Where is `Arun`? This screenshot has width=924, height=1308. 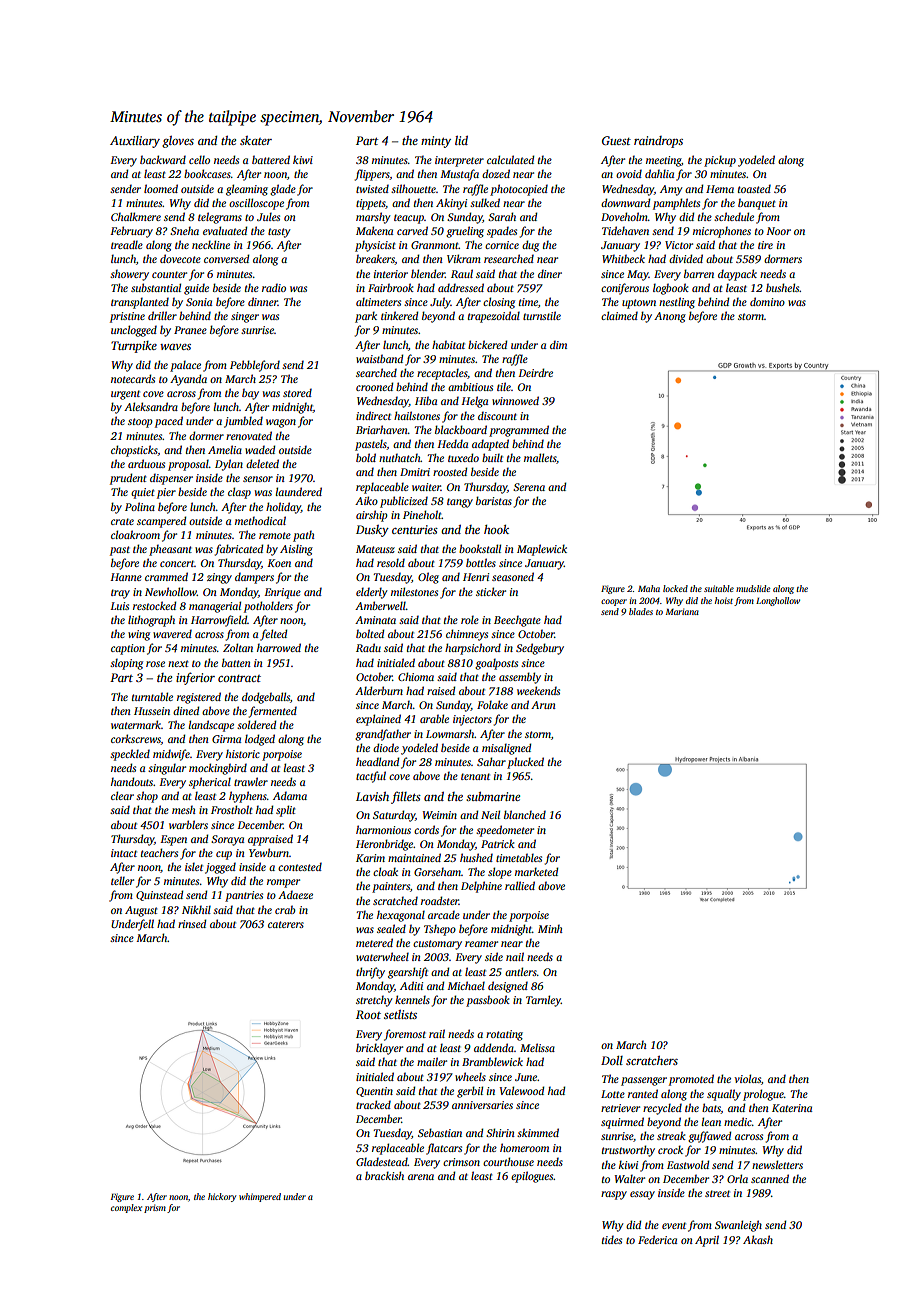 Arun is located at coordinates (543, 705).
